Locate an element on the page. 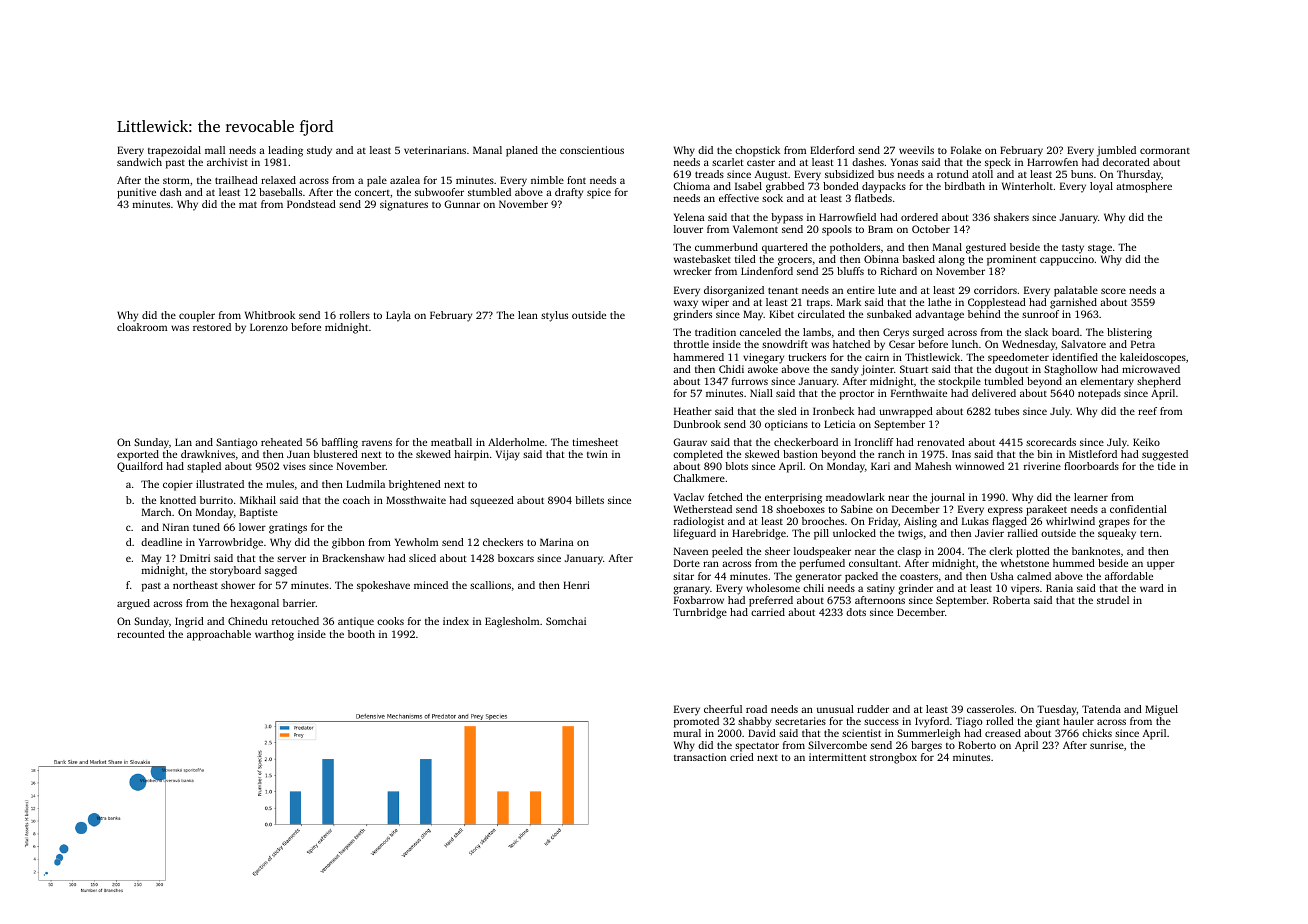 The image size is (1308, 924). meatball is located at coordinates (451, 442).
